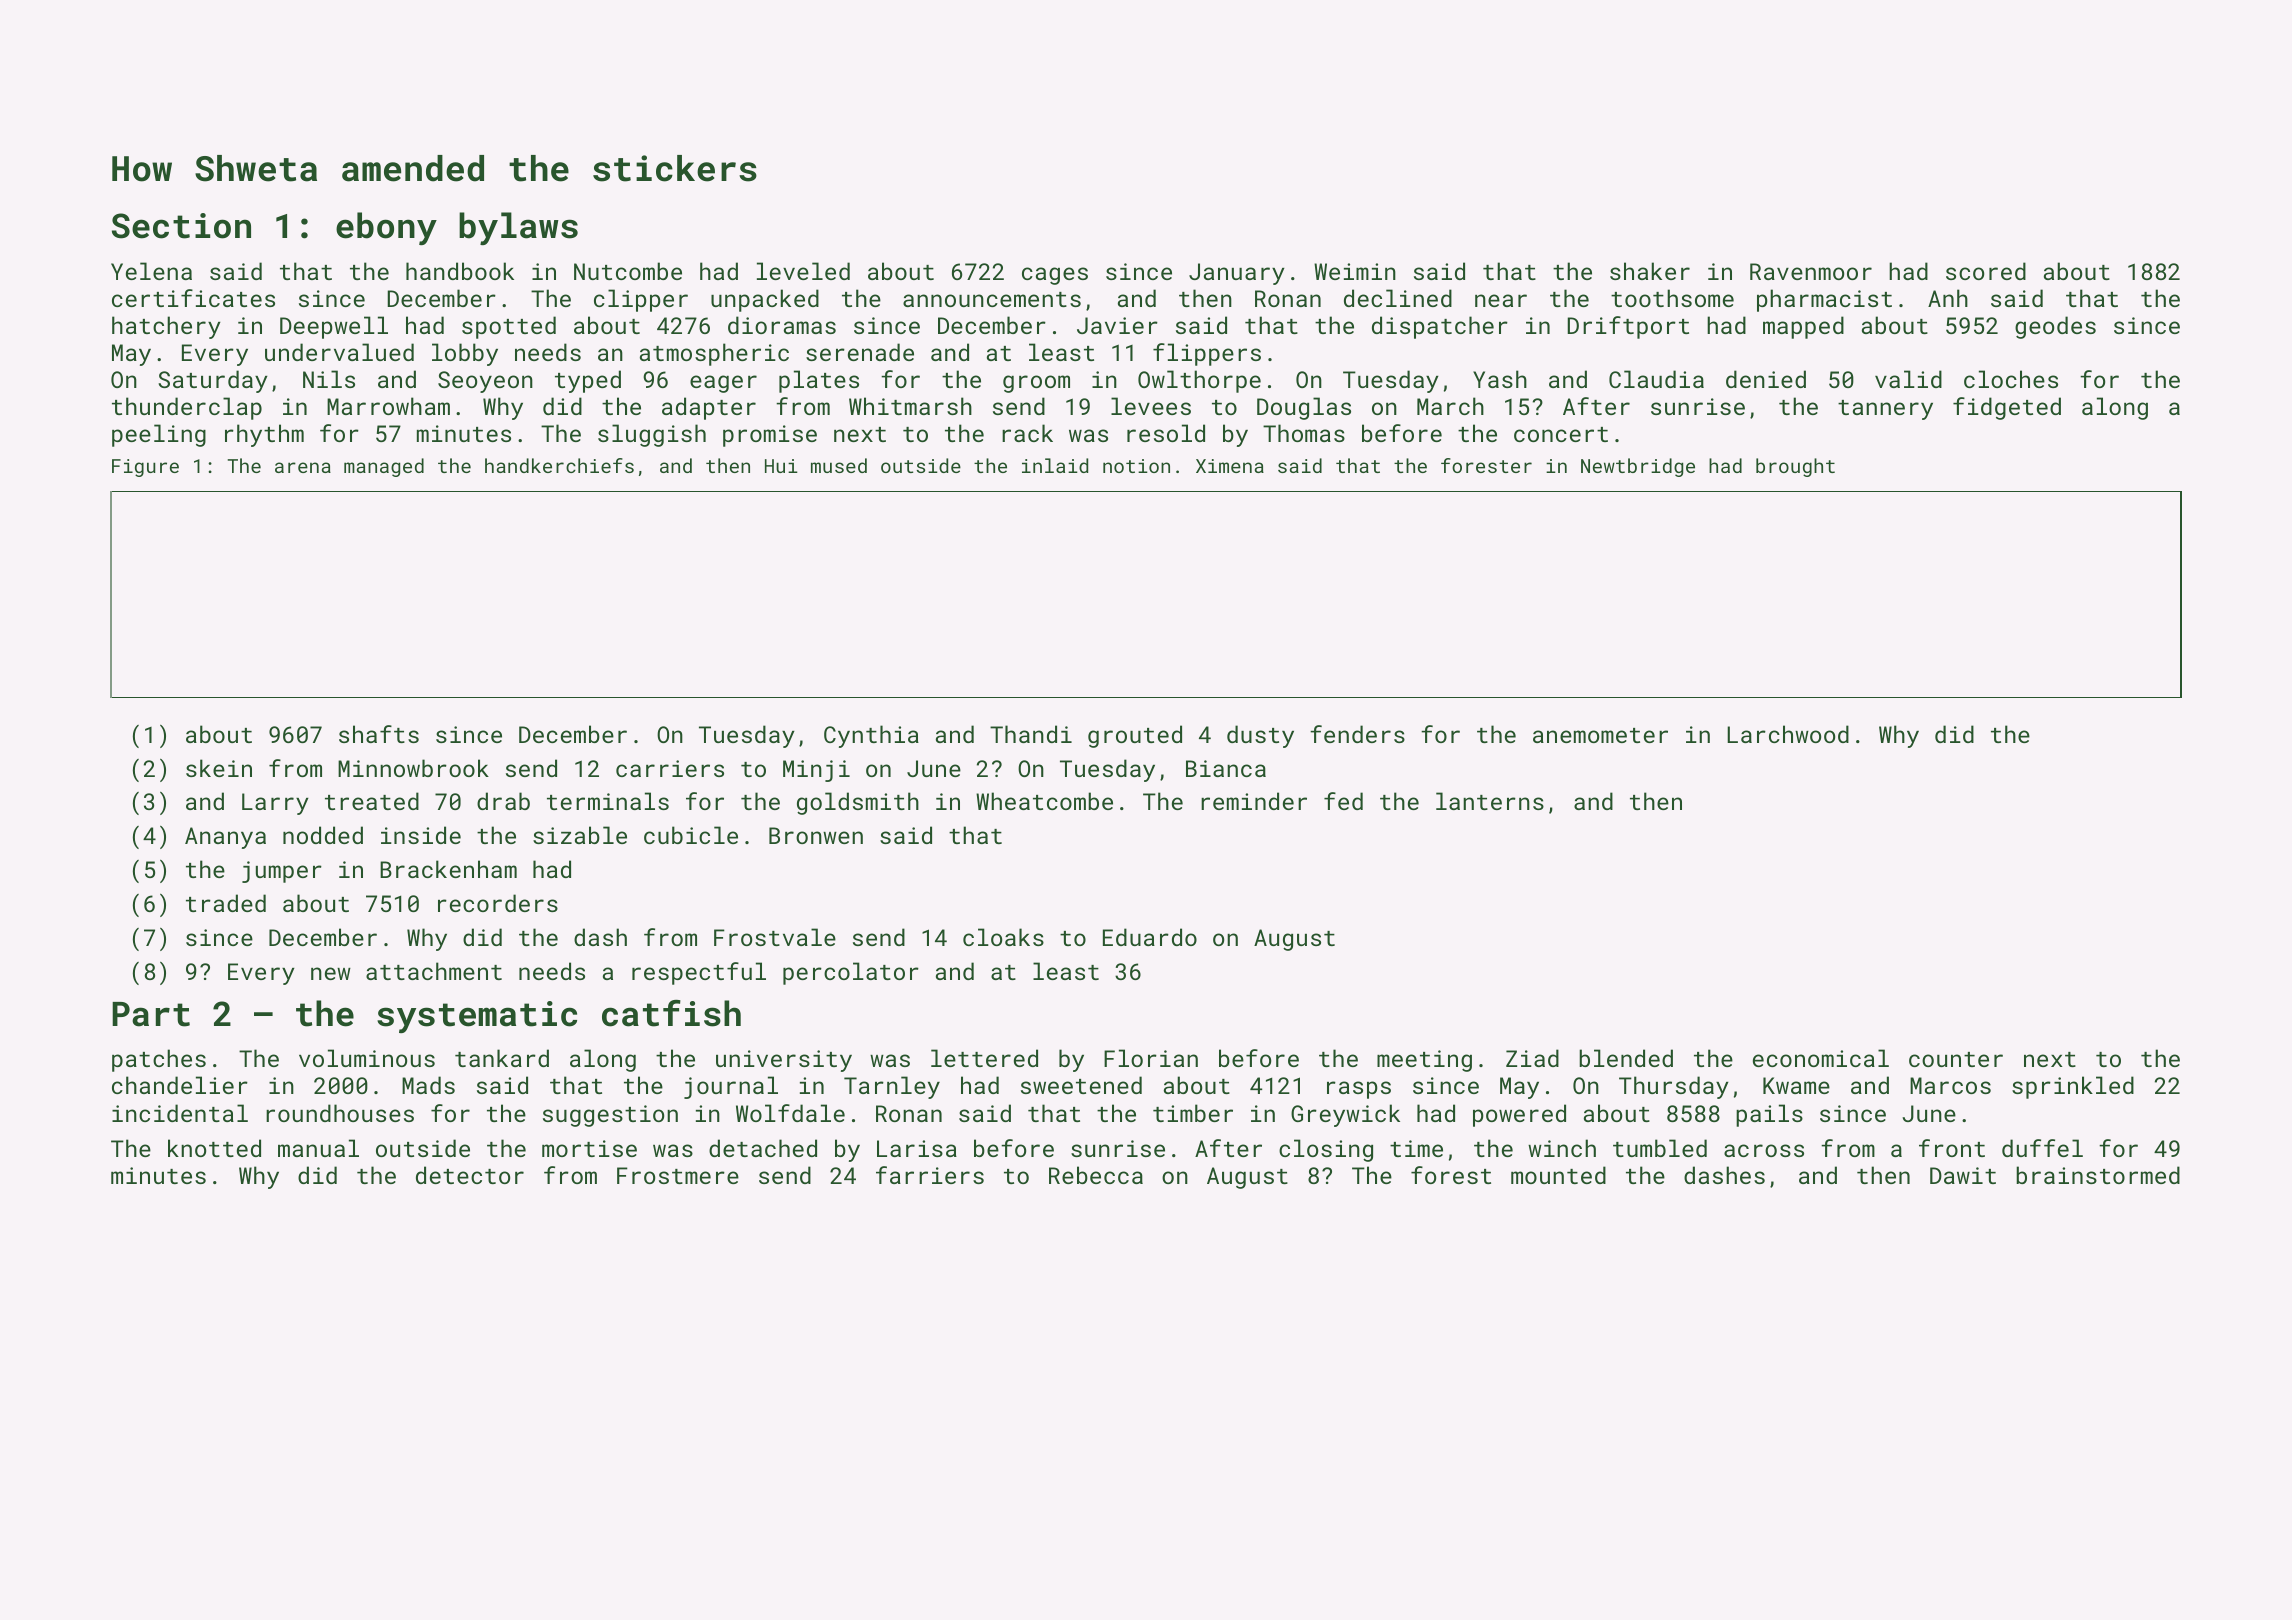 This screenshot has width=2292, height=1620. What do you see at coordinates (1450, 406) in the screenshot?
I see `March` at bounding box center [1450, 406].
